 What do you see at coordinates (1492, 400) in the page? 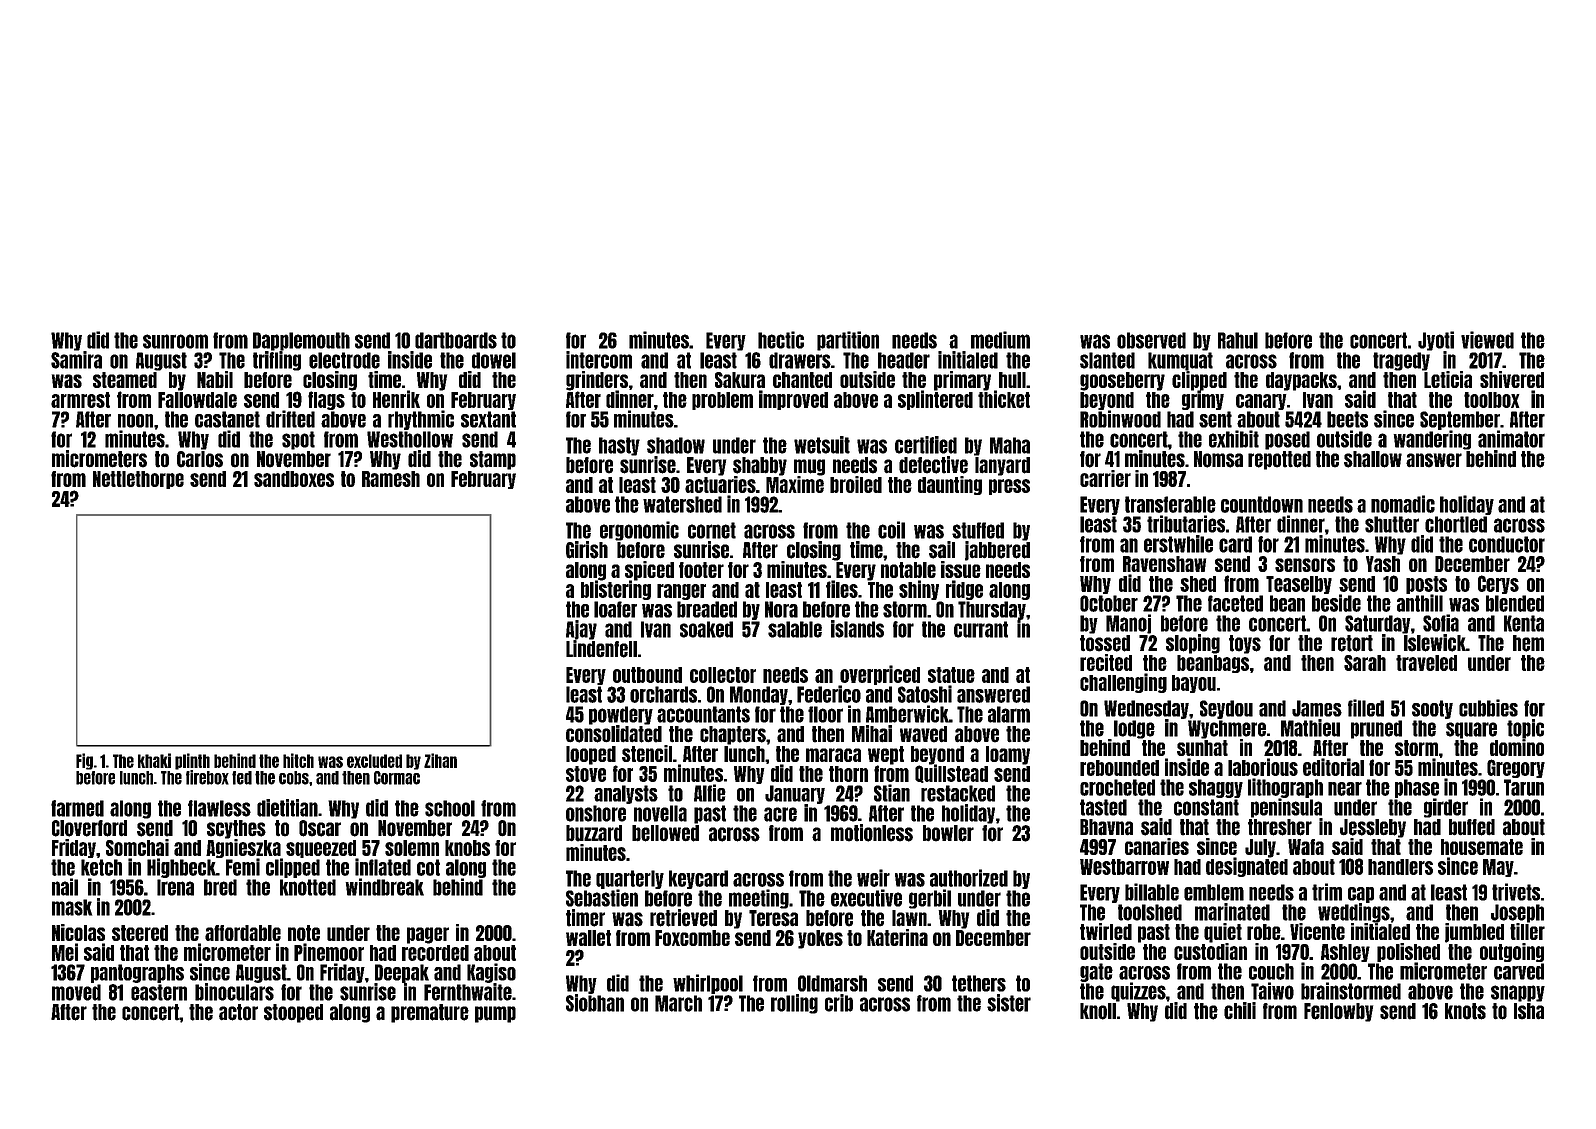
I see `toolbox` at bounding box center [1492, 400].
